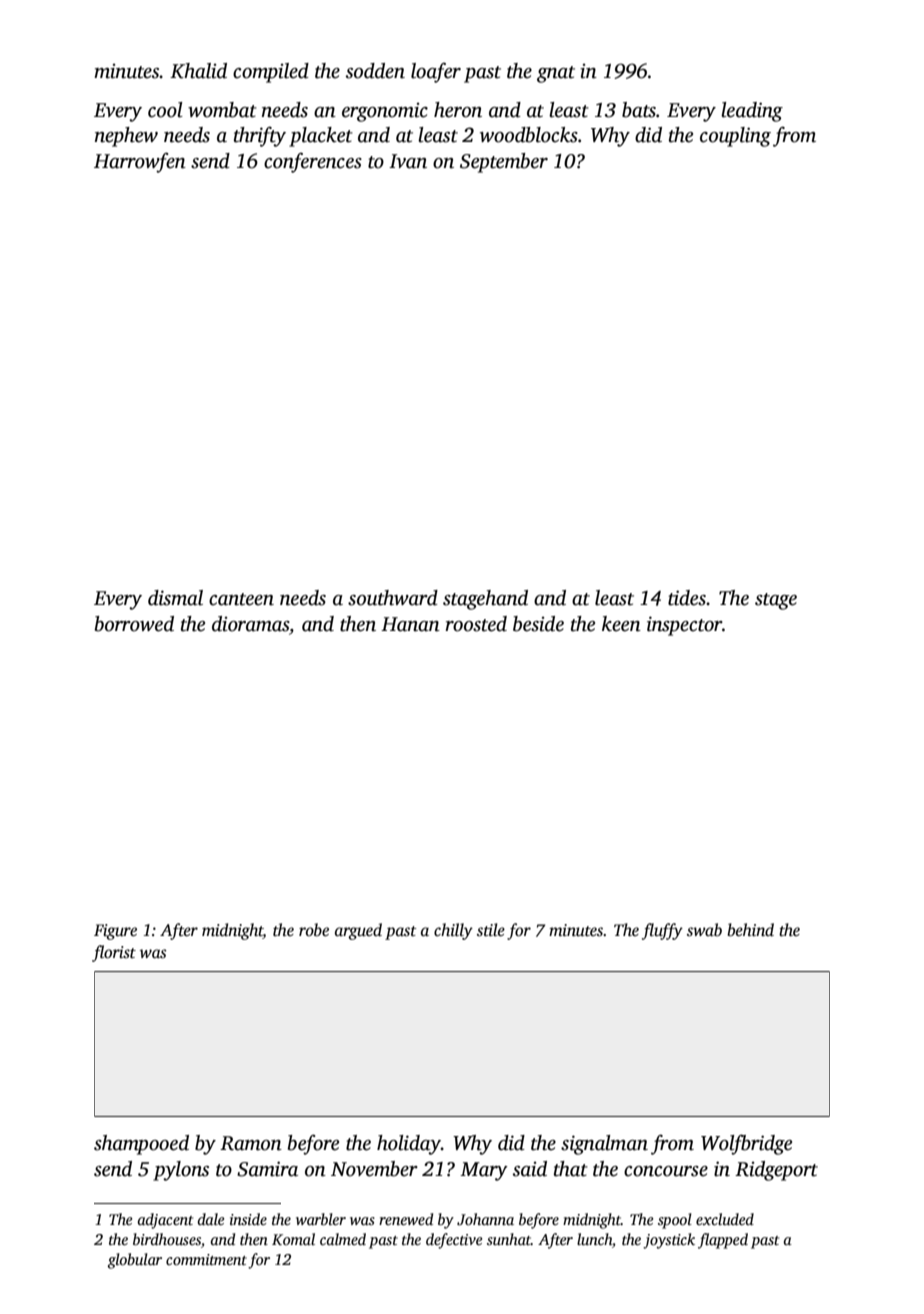 This screenshot has height=1314, width=924. Describe the element at coordinates (662, 931) in the screenshot. I see `fluffy` at that location.
